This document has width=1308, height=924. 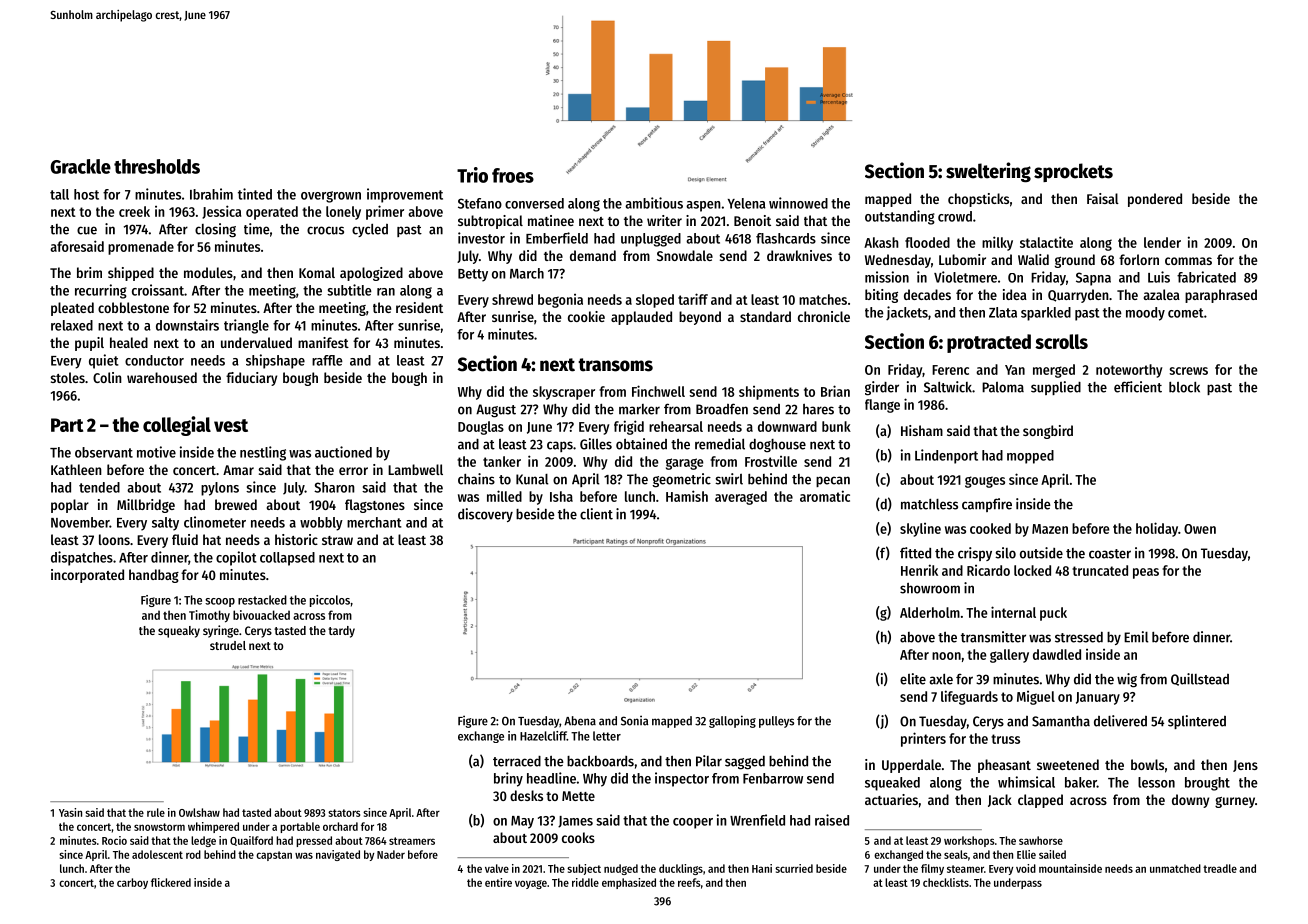 What do you see at coordinates (771, 461) in the document?
I see `Frostville` at bounding box center [771, 461].
